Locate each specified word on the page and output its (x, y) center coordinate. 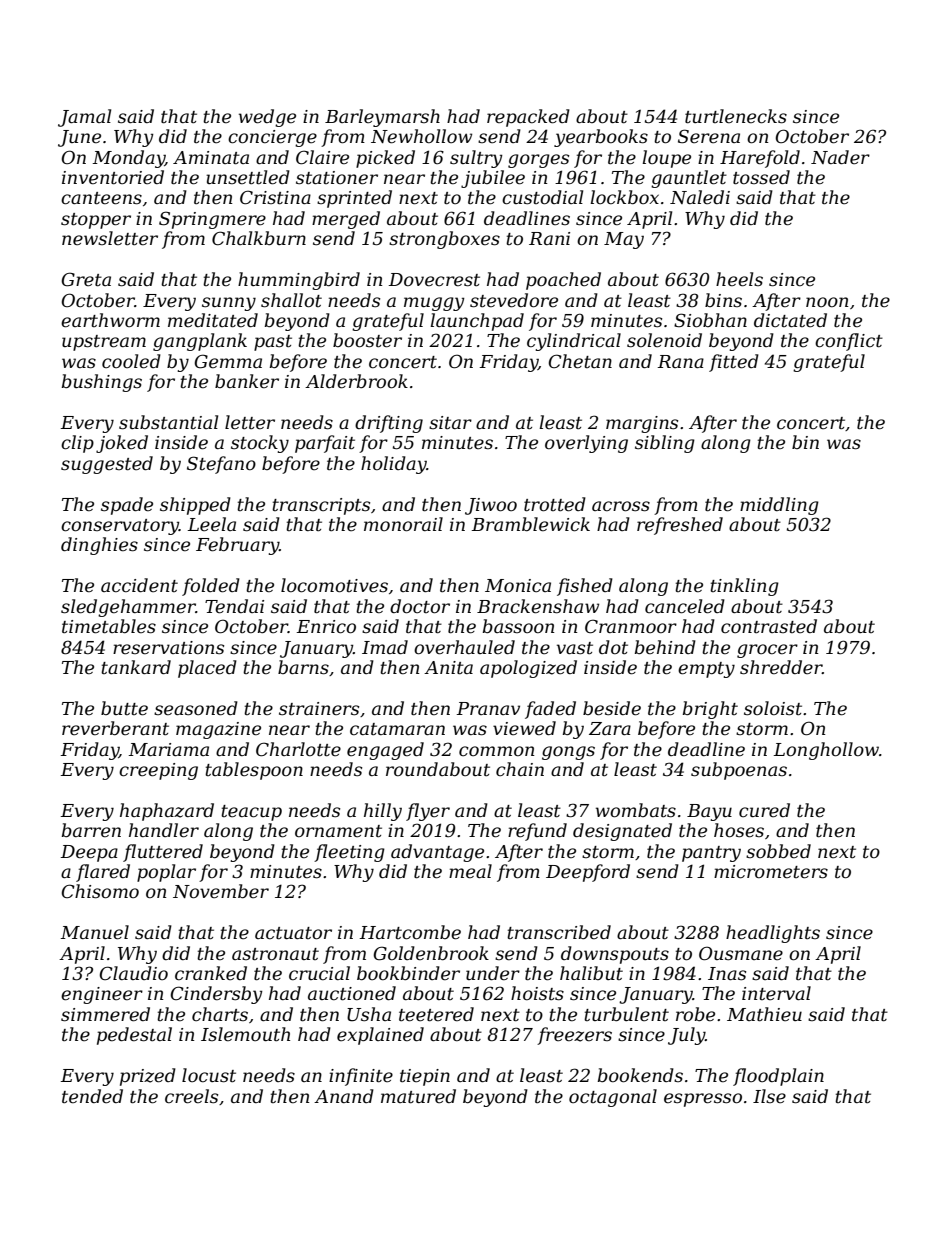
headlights (773, 934)
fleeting (349, 853)
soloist (773, 708)
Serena (709, 136)
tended (92, 1096)
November (221, 891)
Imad (385, 647)
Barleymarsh (382, 118)
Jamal (84, 118)
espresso (703, 1100)
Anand (344, 1096)
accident (139, 585)
